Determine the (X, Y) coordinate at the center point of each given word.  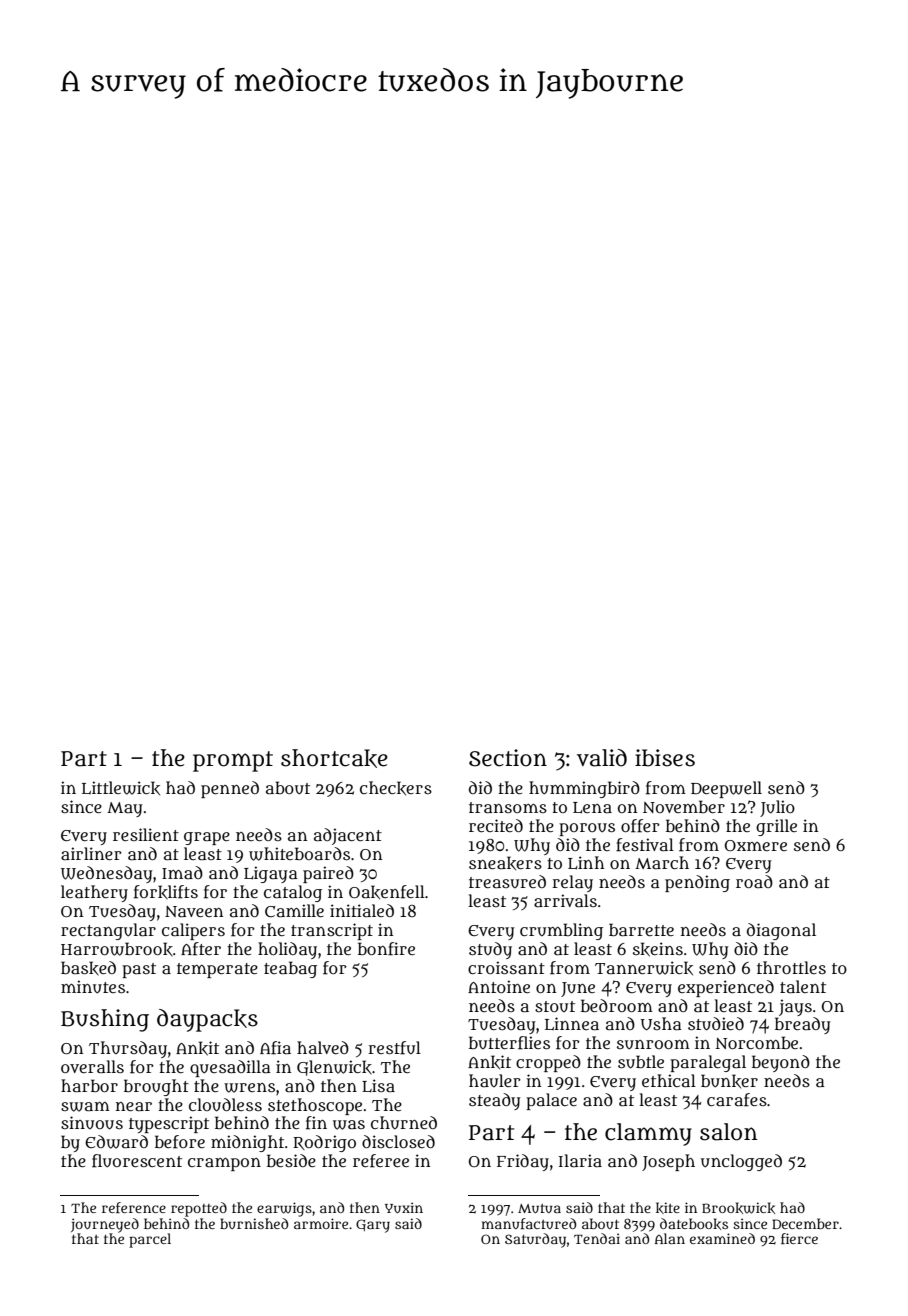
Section (508, 758)
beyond (781, 1063)
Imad (182, 872)
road (754, 881)
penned (230, 789)
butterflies (509, 1043)
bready (802, 1025)
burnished (254, 1223)
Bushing (105, 1020)
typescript (169, 1124)
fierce (799, 1238)
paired (328, 874)
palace (551, 1101)
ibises (665, 758)
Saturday (535, 1240)
